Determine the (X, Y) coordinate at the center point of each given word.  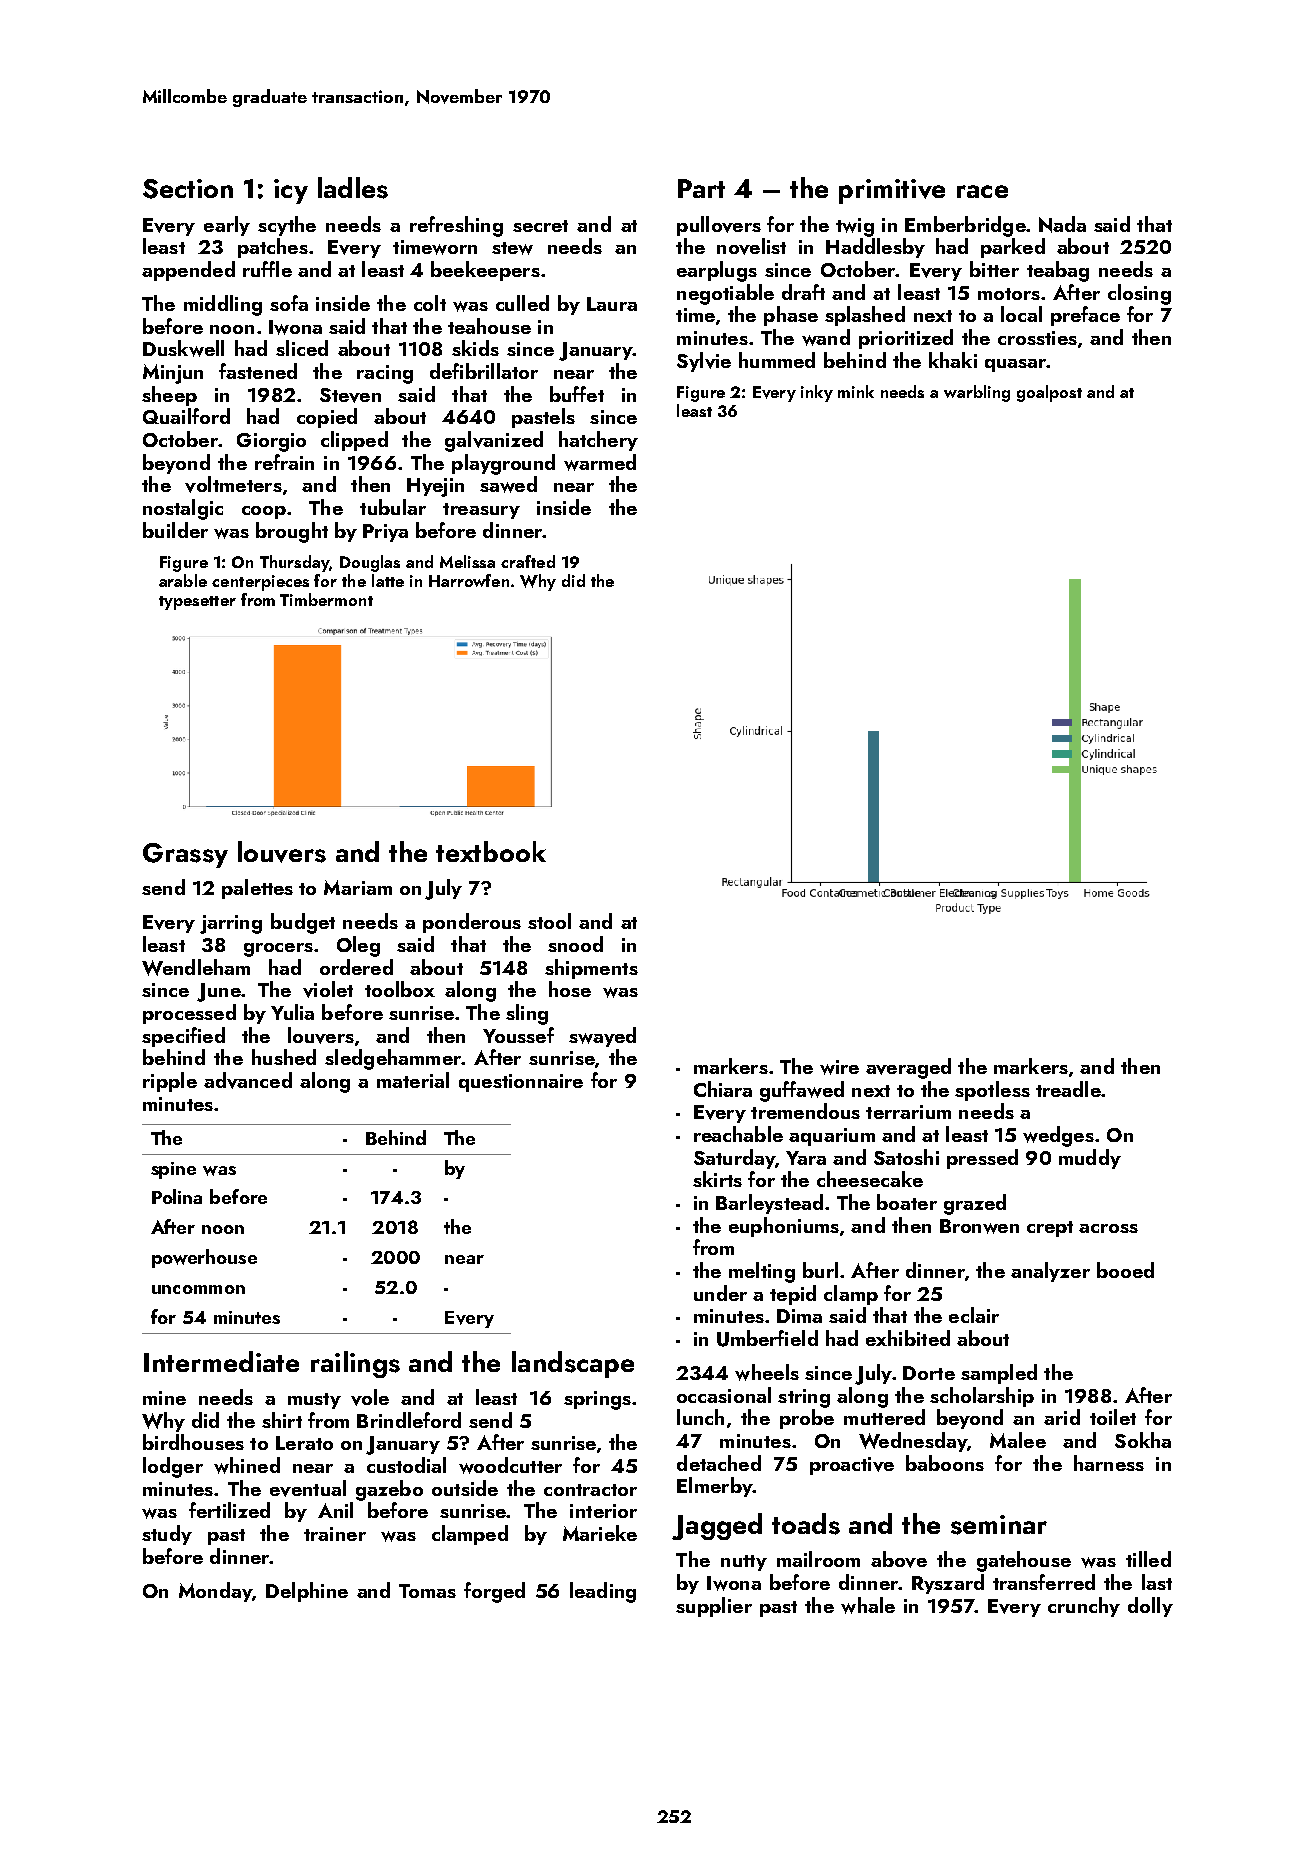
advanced (248, 1080)
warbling (977, 393)
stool (549, 921)
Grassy (185, 855)
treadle (1068, 1089)
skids (475, 348)
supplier (714, 1607)
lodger (173, 1467)
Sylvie (704, 362)
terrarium (908, 1112)
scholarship (982, 1397)
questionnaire (521, 1083)
